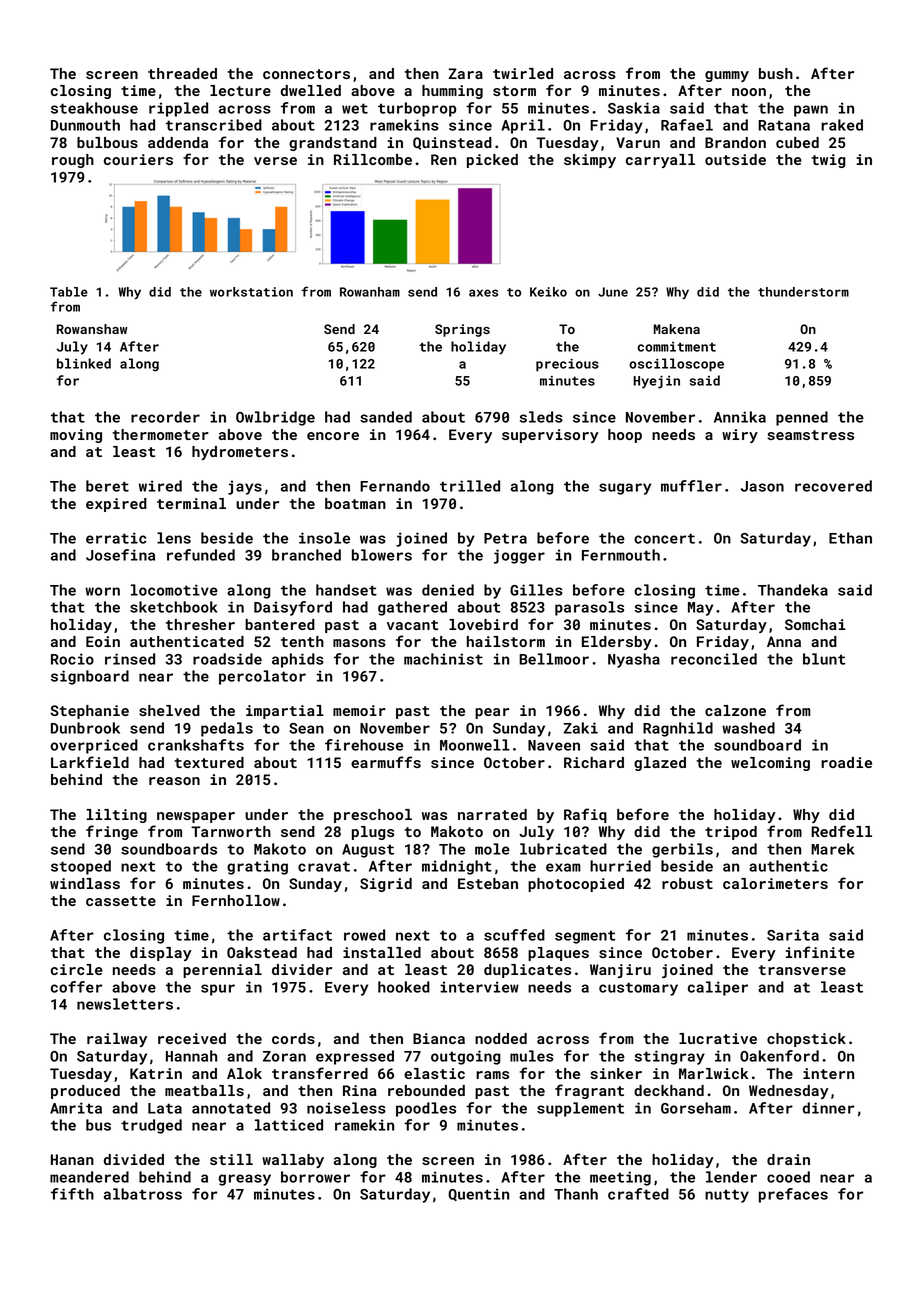 This image has height=1308, width=924. What do you see at coordinates (466, 73) in the image?
I see `Zara` at bounding box center [466, 73].
